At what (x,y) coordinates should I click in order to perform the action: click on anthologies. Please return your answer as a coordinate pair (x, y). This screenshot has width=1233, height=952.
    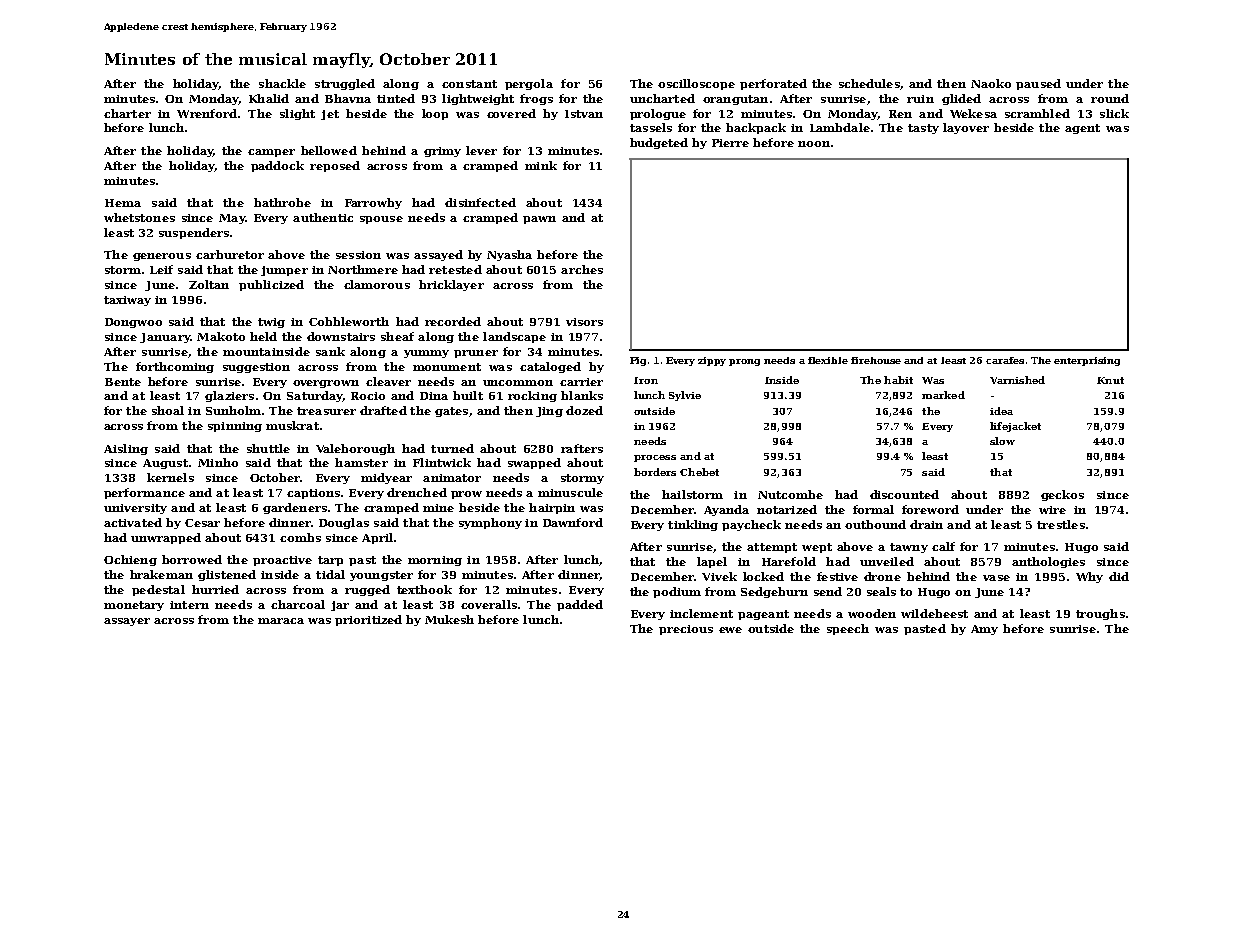
    Looking at the image, I should click on (1048, 562).
